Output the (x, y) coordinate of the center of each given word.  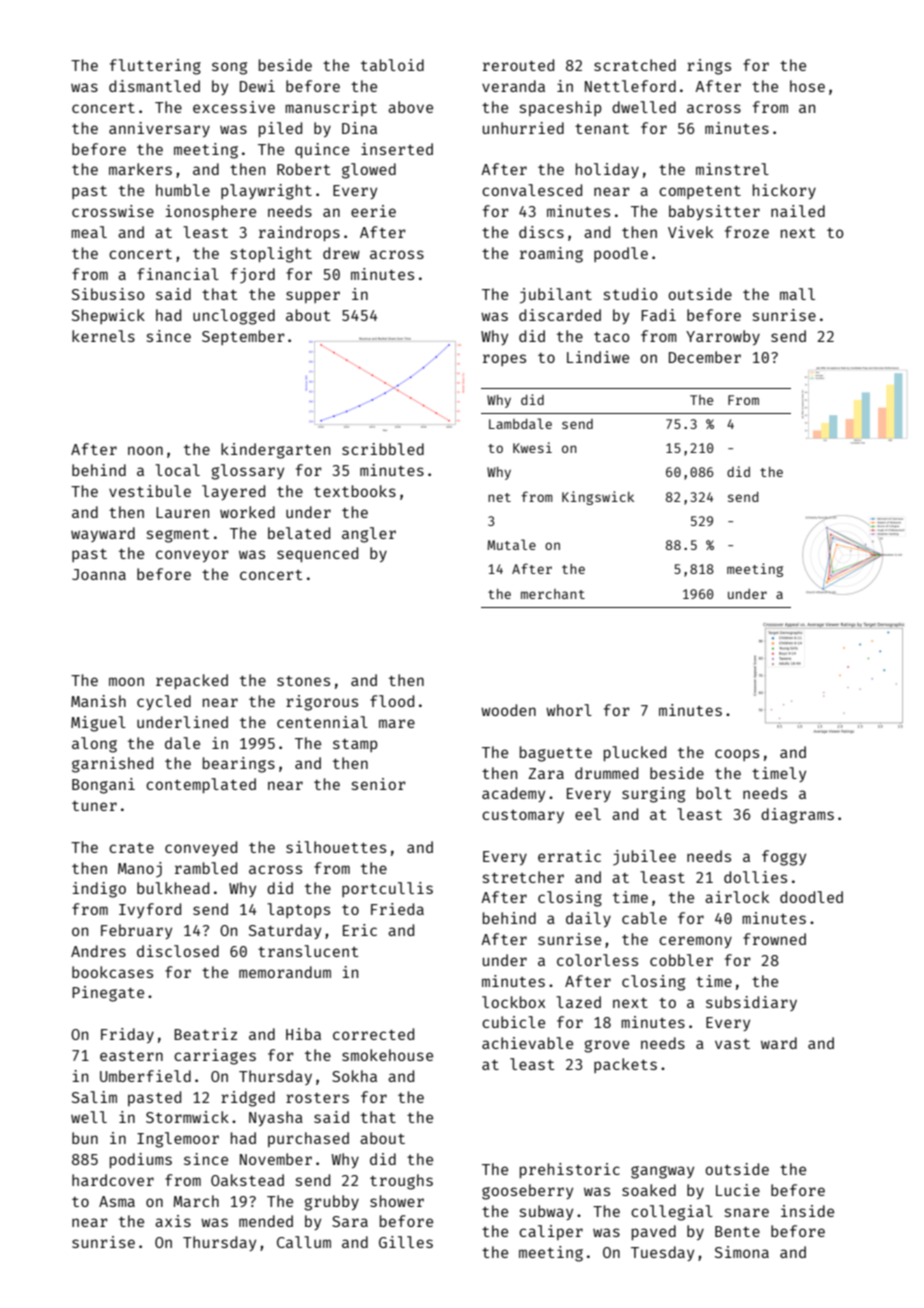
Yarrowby (723, 337)
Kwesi (532, 447)
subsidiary (751, 1003)
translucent (308, 951)
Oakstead (247, 1180)
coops (737, 755)
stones (303, 681)
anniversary (159, 129)
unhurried (523, 128)
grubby (331, 1203)
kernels (103, 336)
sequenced (317, 554)
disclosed (178, 951)
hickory (784, 191)
